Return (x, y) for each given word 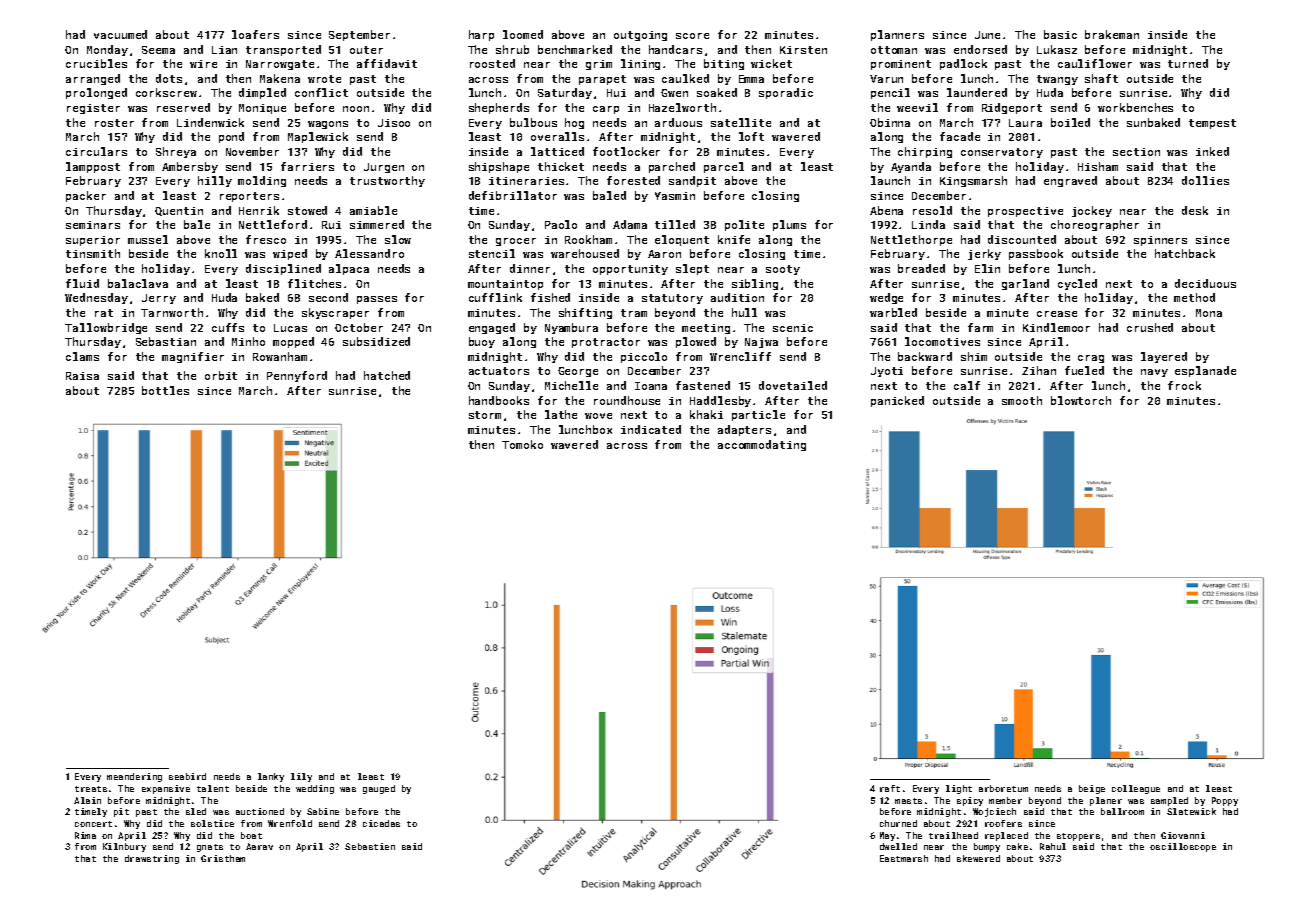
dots (169, 78)
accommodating (762, 445)
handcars (675, 49)
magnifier (193, 357)
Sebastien (370, 846)
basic (1060, 34)
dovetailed (793, 385)
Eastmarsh (904, 858)
